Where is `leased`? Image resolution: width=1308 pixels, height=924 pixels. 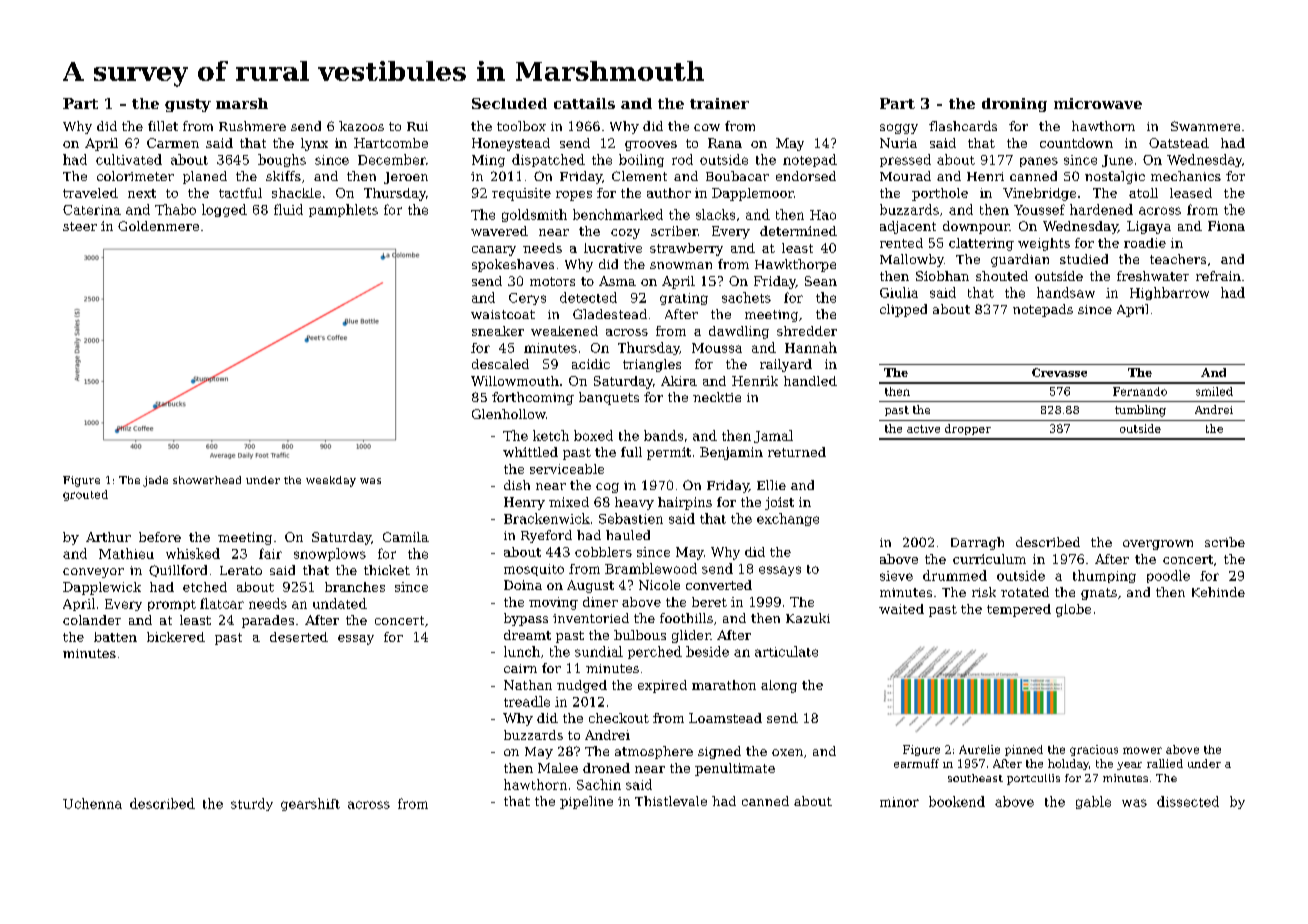
leased is located at coordinates (1191, 193).
